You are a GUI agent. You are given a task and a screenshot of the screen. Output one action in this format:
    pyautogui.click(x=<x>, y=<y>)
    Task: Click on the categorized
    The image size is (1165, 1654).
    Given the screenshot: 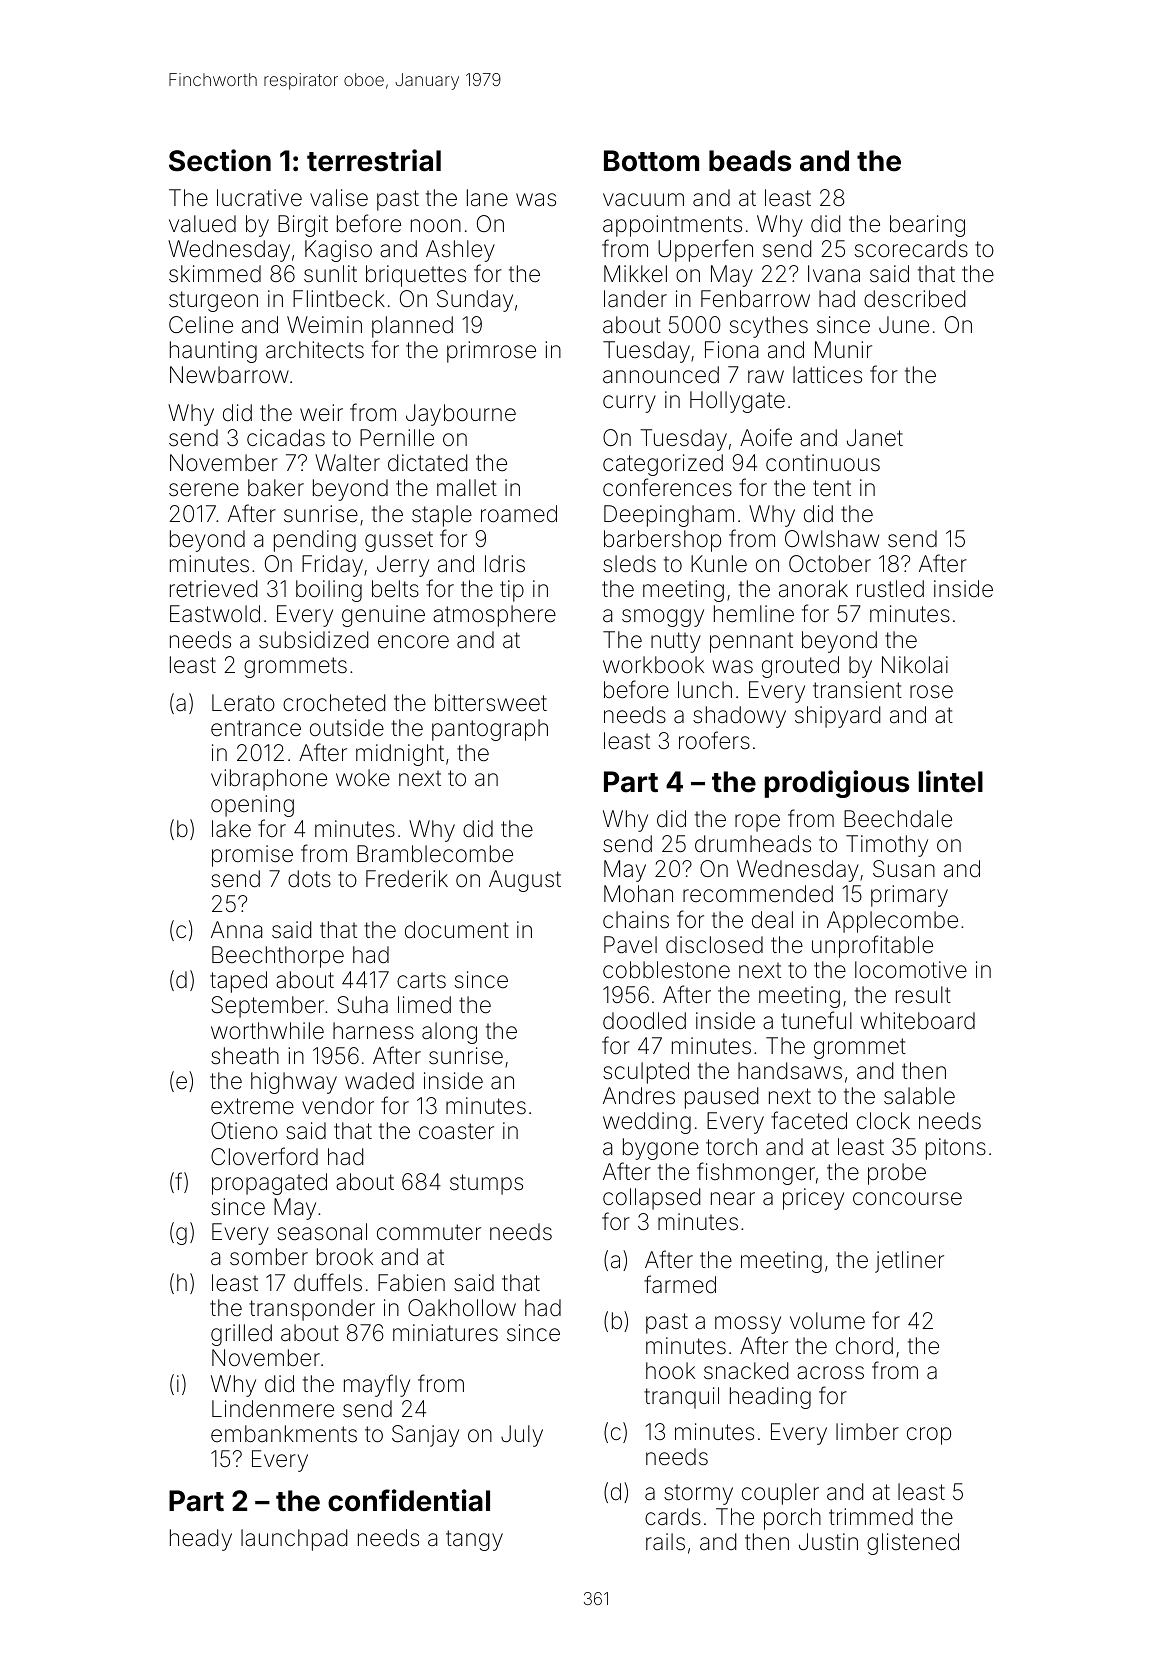 What is the action you would take?
    pyautogui.click(x=663, y=465)
